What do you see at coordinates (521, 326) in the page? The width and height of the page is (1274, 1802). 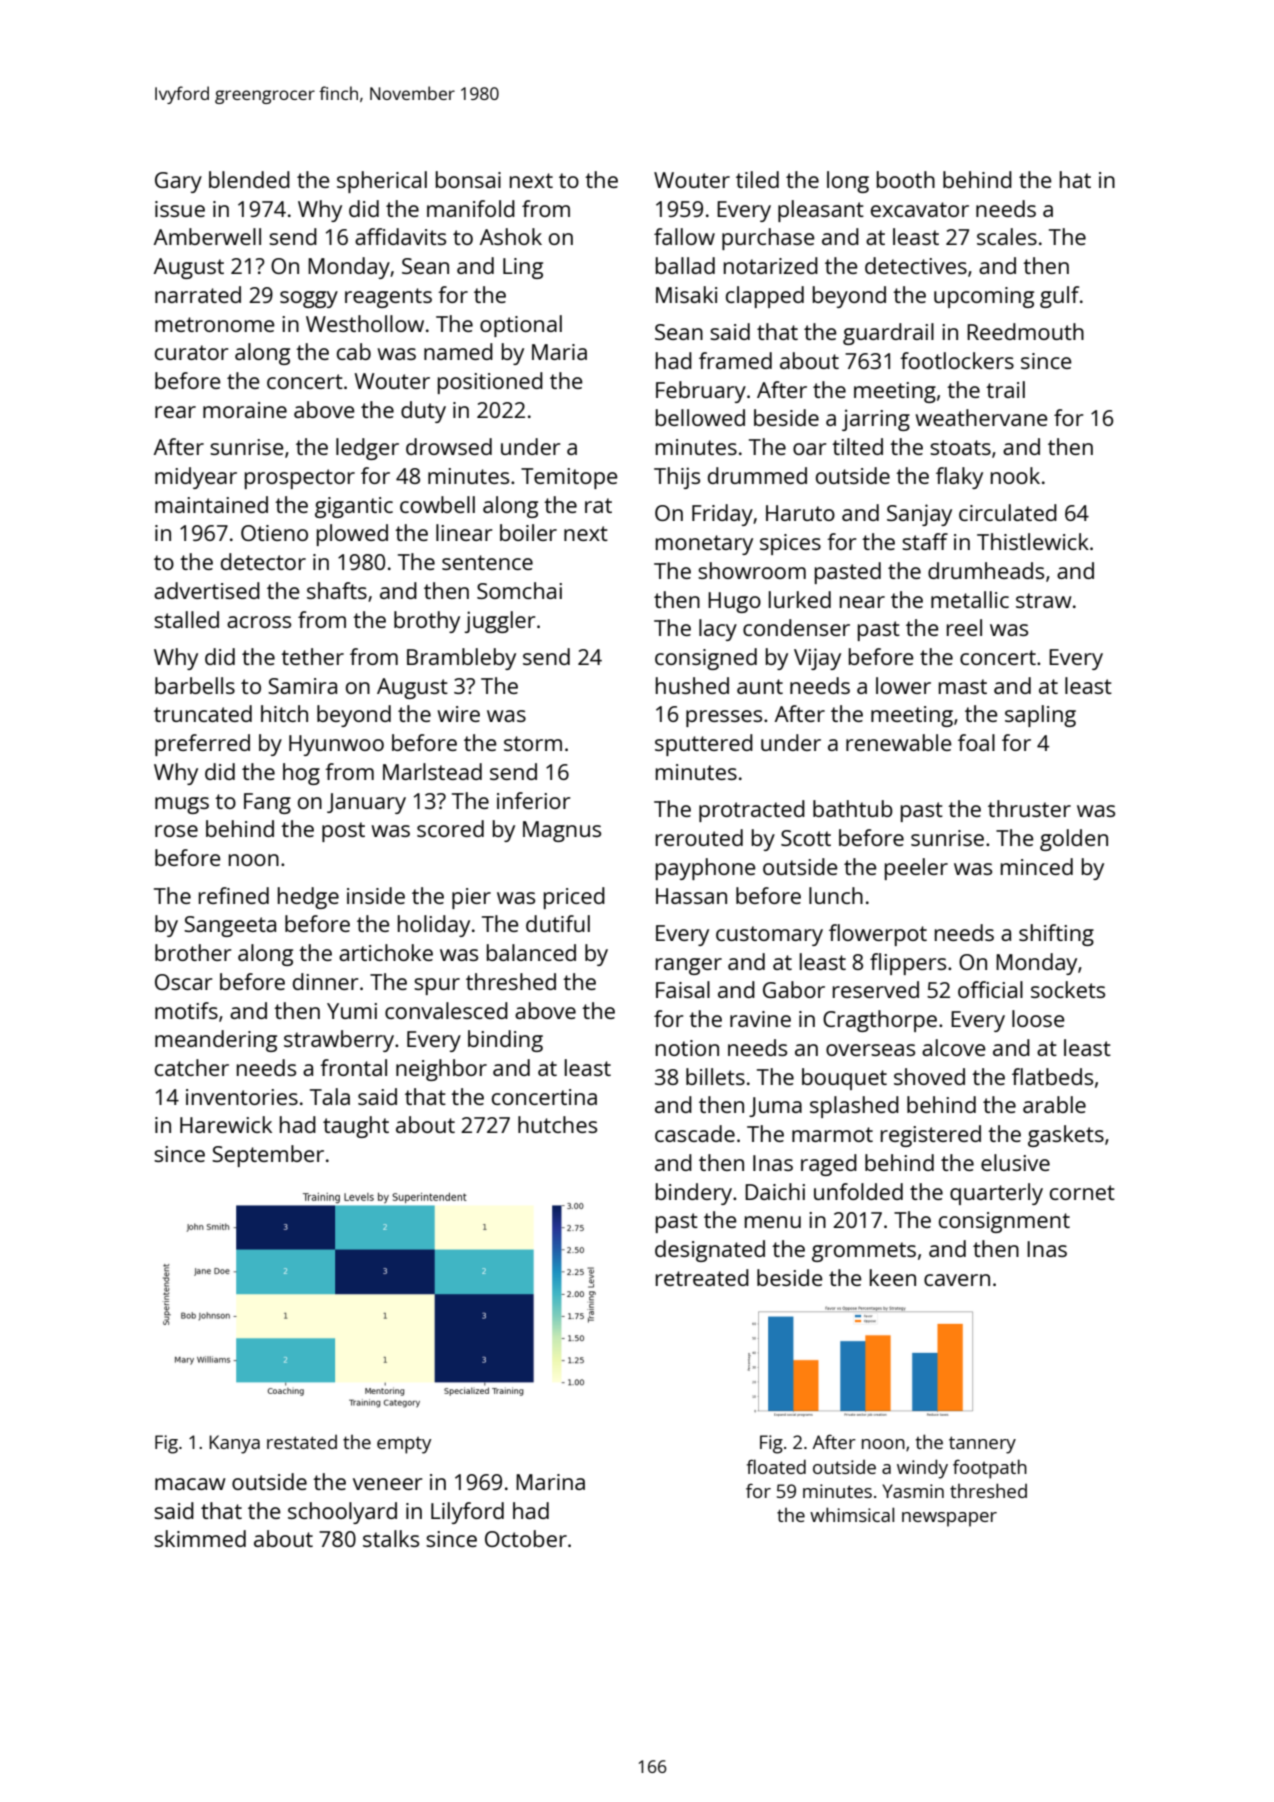 I see `optional` at bounding box center [521, 326].
